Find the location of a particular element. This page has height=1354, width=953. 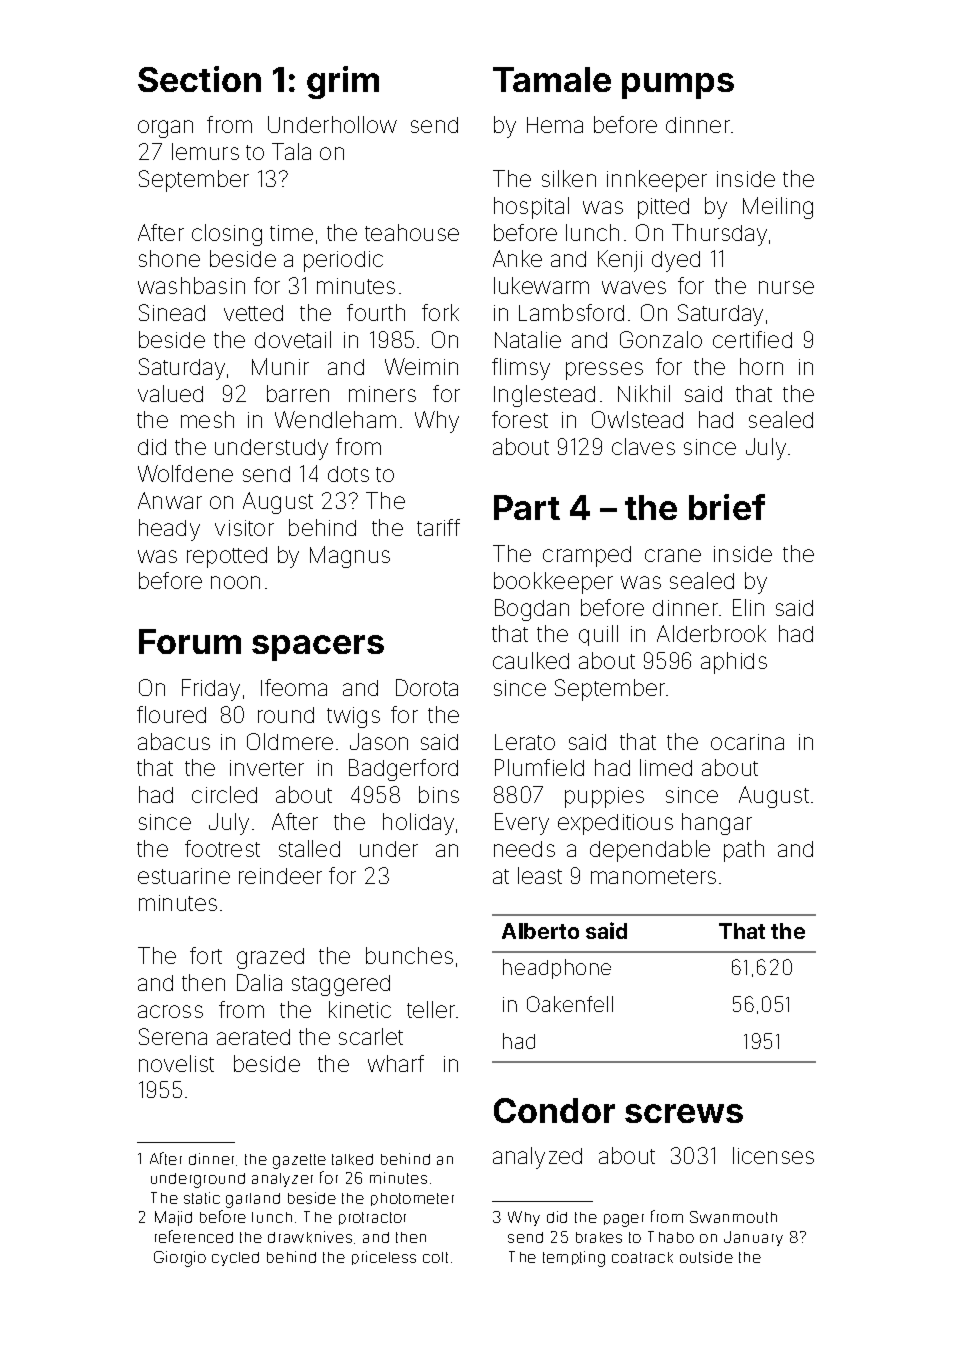

footrest is located at coordinates (222, 848).
